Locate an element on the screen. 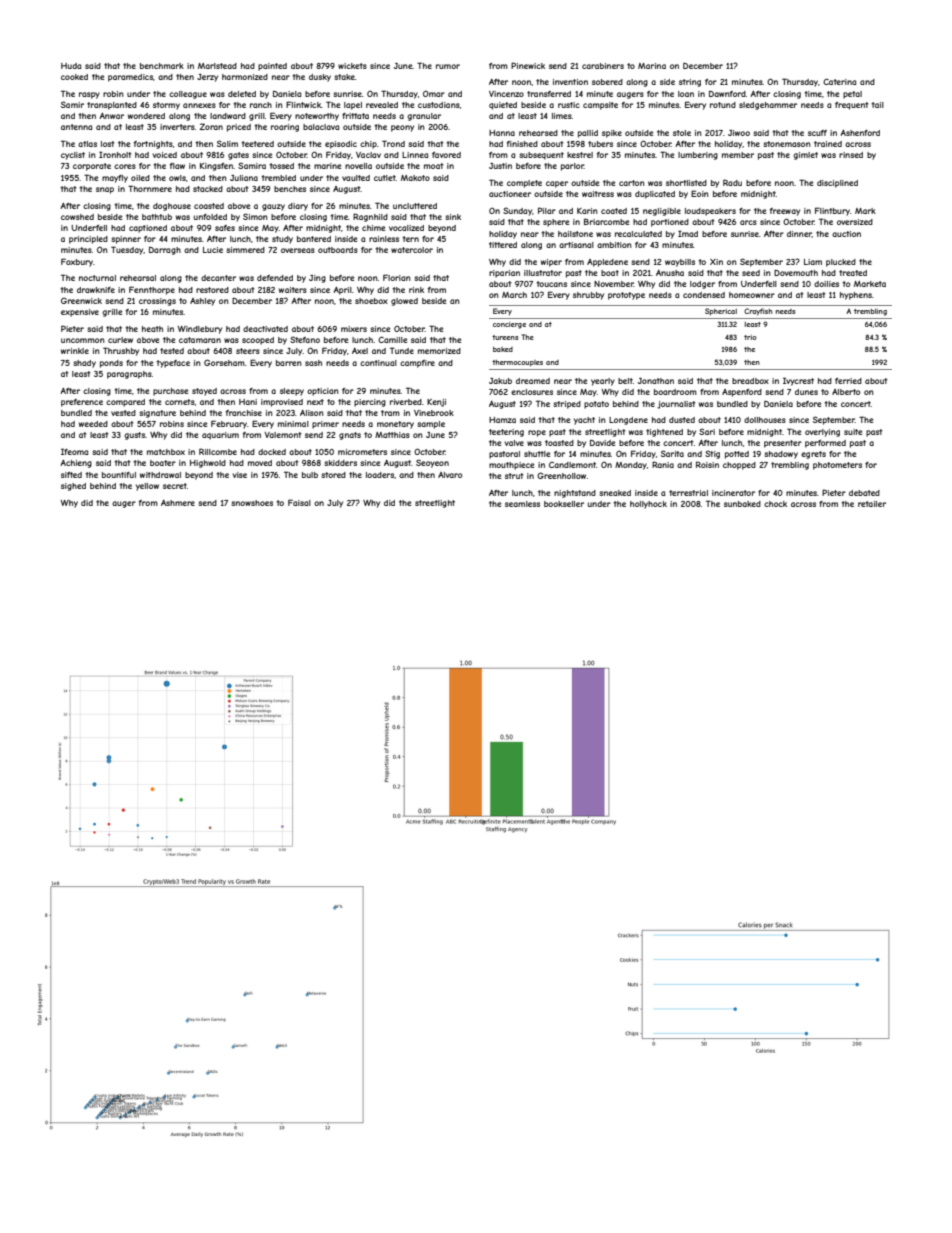 The image size is (952, 1233). rotund is located at coordinates (723, 105).
